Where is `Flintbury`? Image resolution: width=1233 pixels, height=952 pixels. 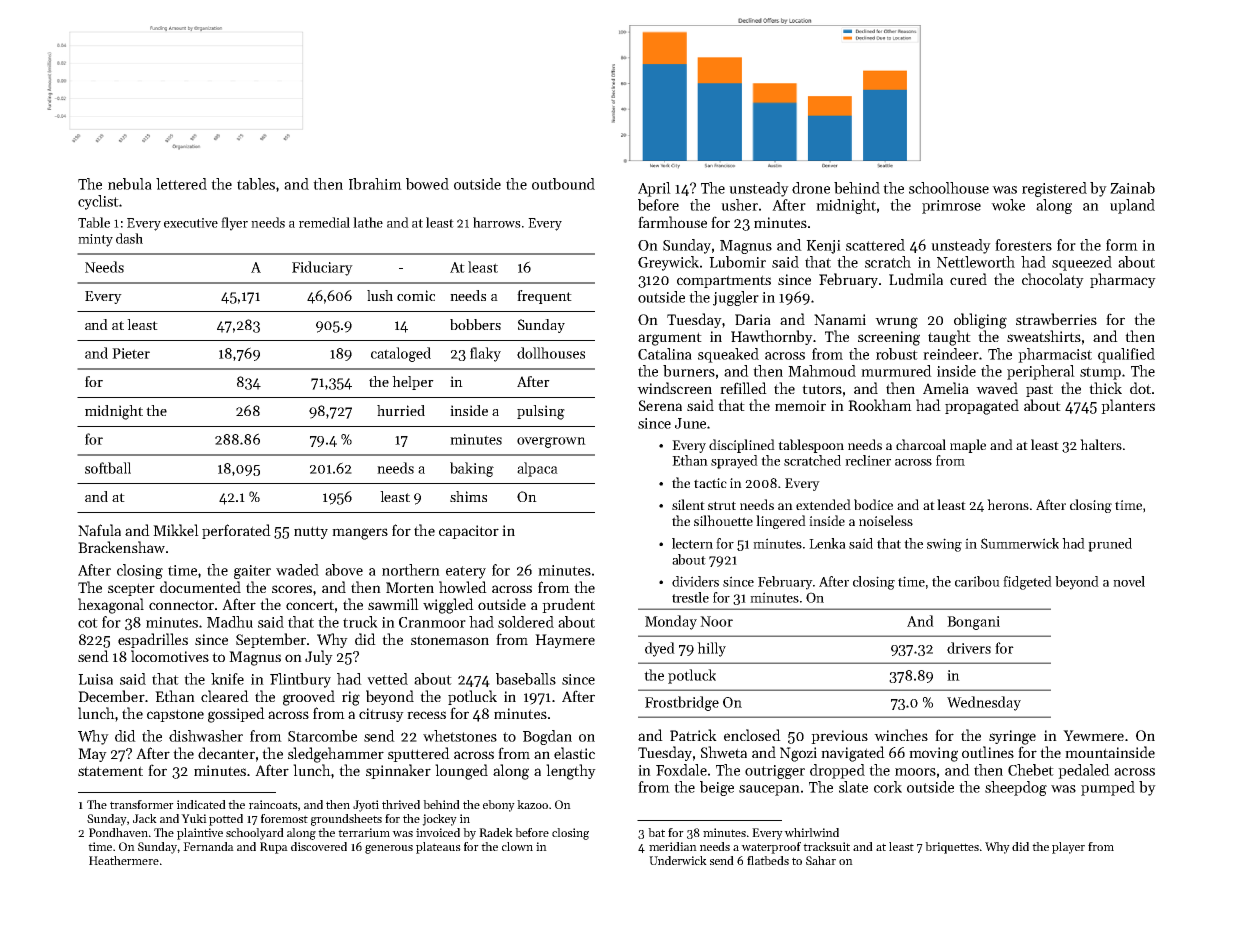 Flintbury is located at coordinates (300, 680).
